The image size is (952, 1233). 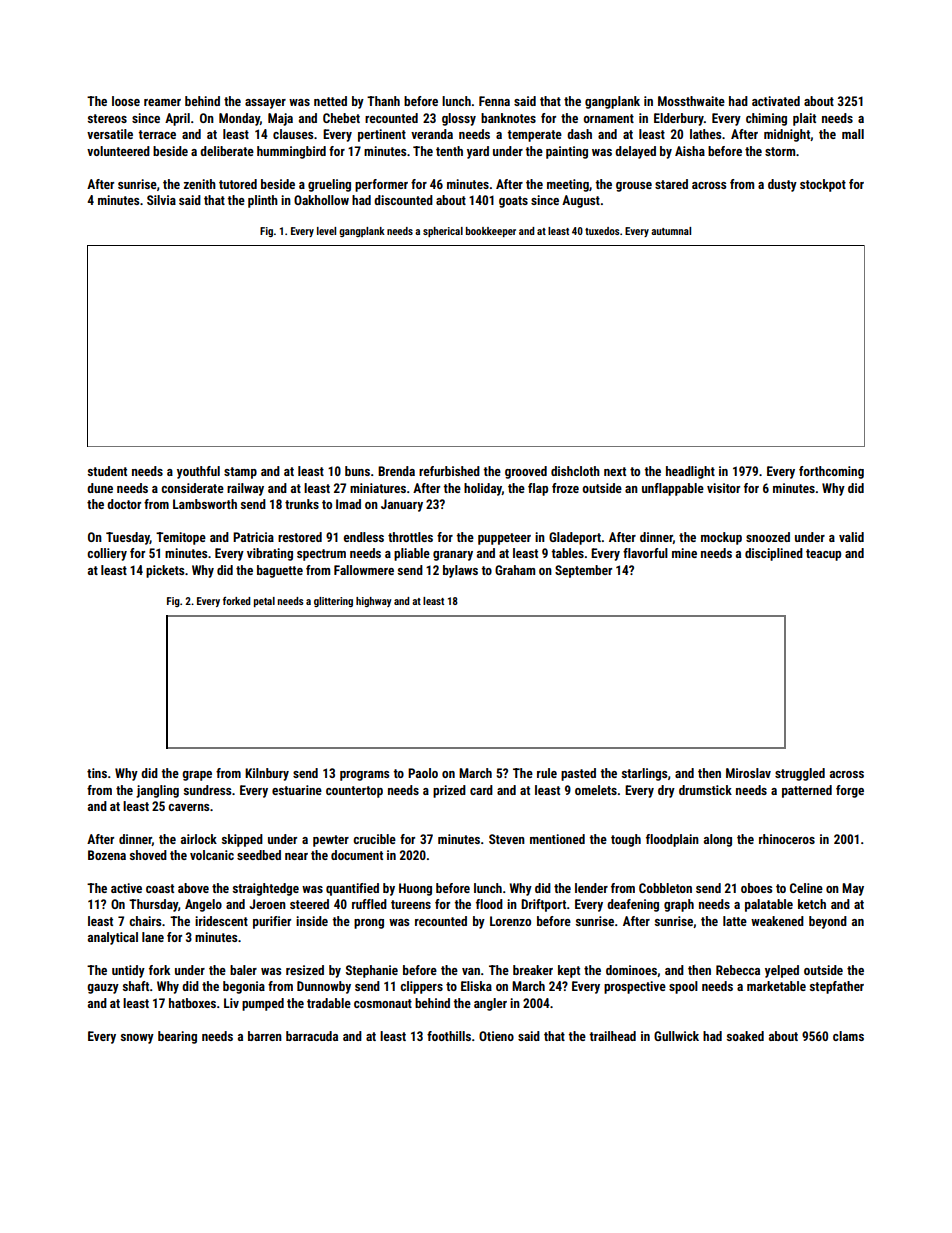 I want to click on latte, so click(x=735, y=921).
